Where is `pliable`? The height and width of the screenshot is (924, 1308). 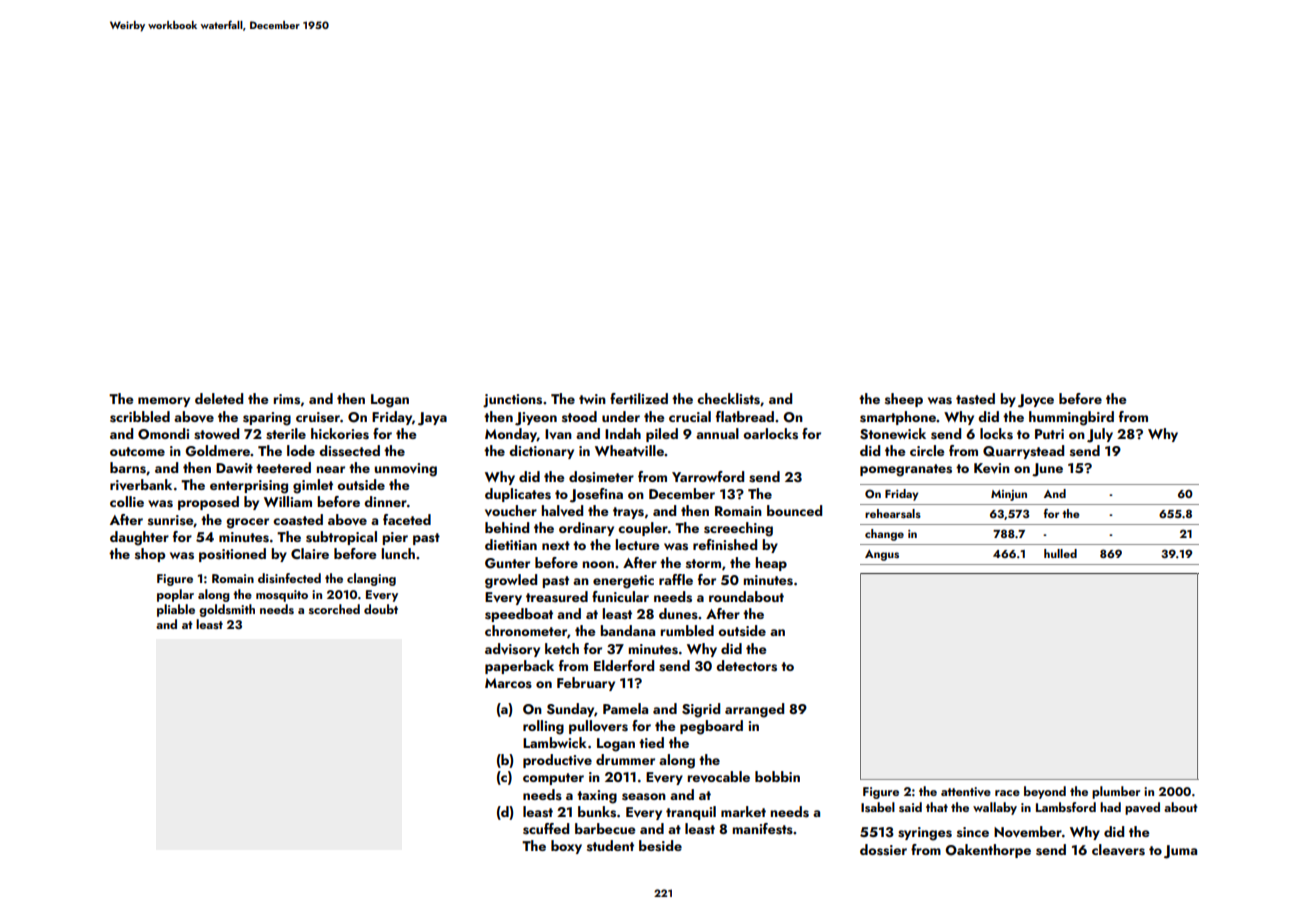 pliable is located at coordinates (176, 610).
